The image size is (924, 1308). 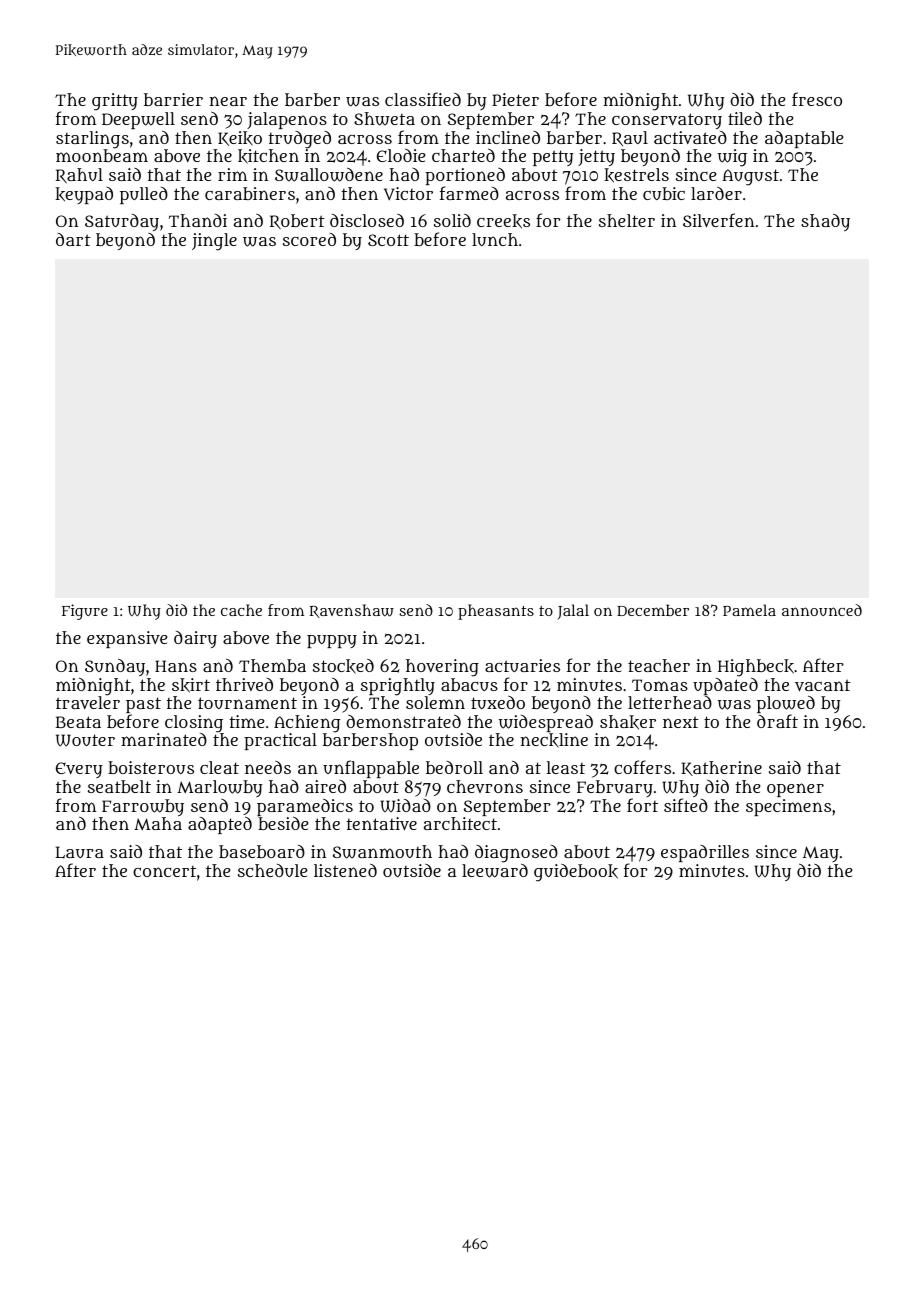 What do you see at coordinates (817, 99) in the screenshot?
I see `fresco` at bounding box center [817, 99].
